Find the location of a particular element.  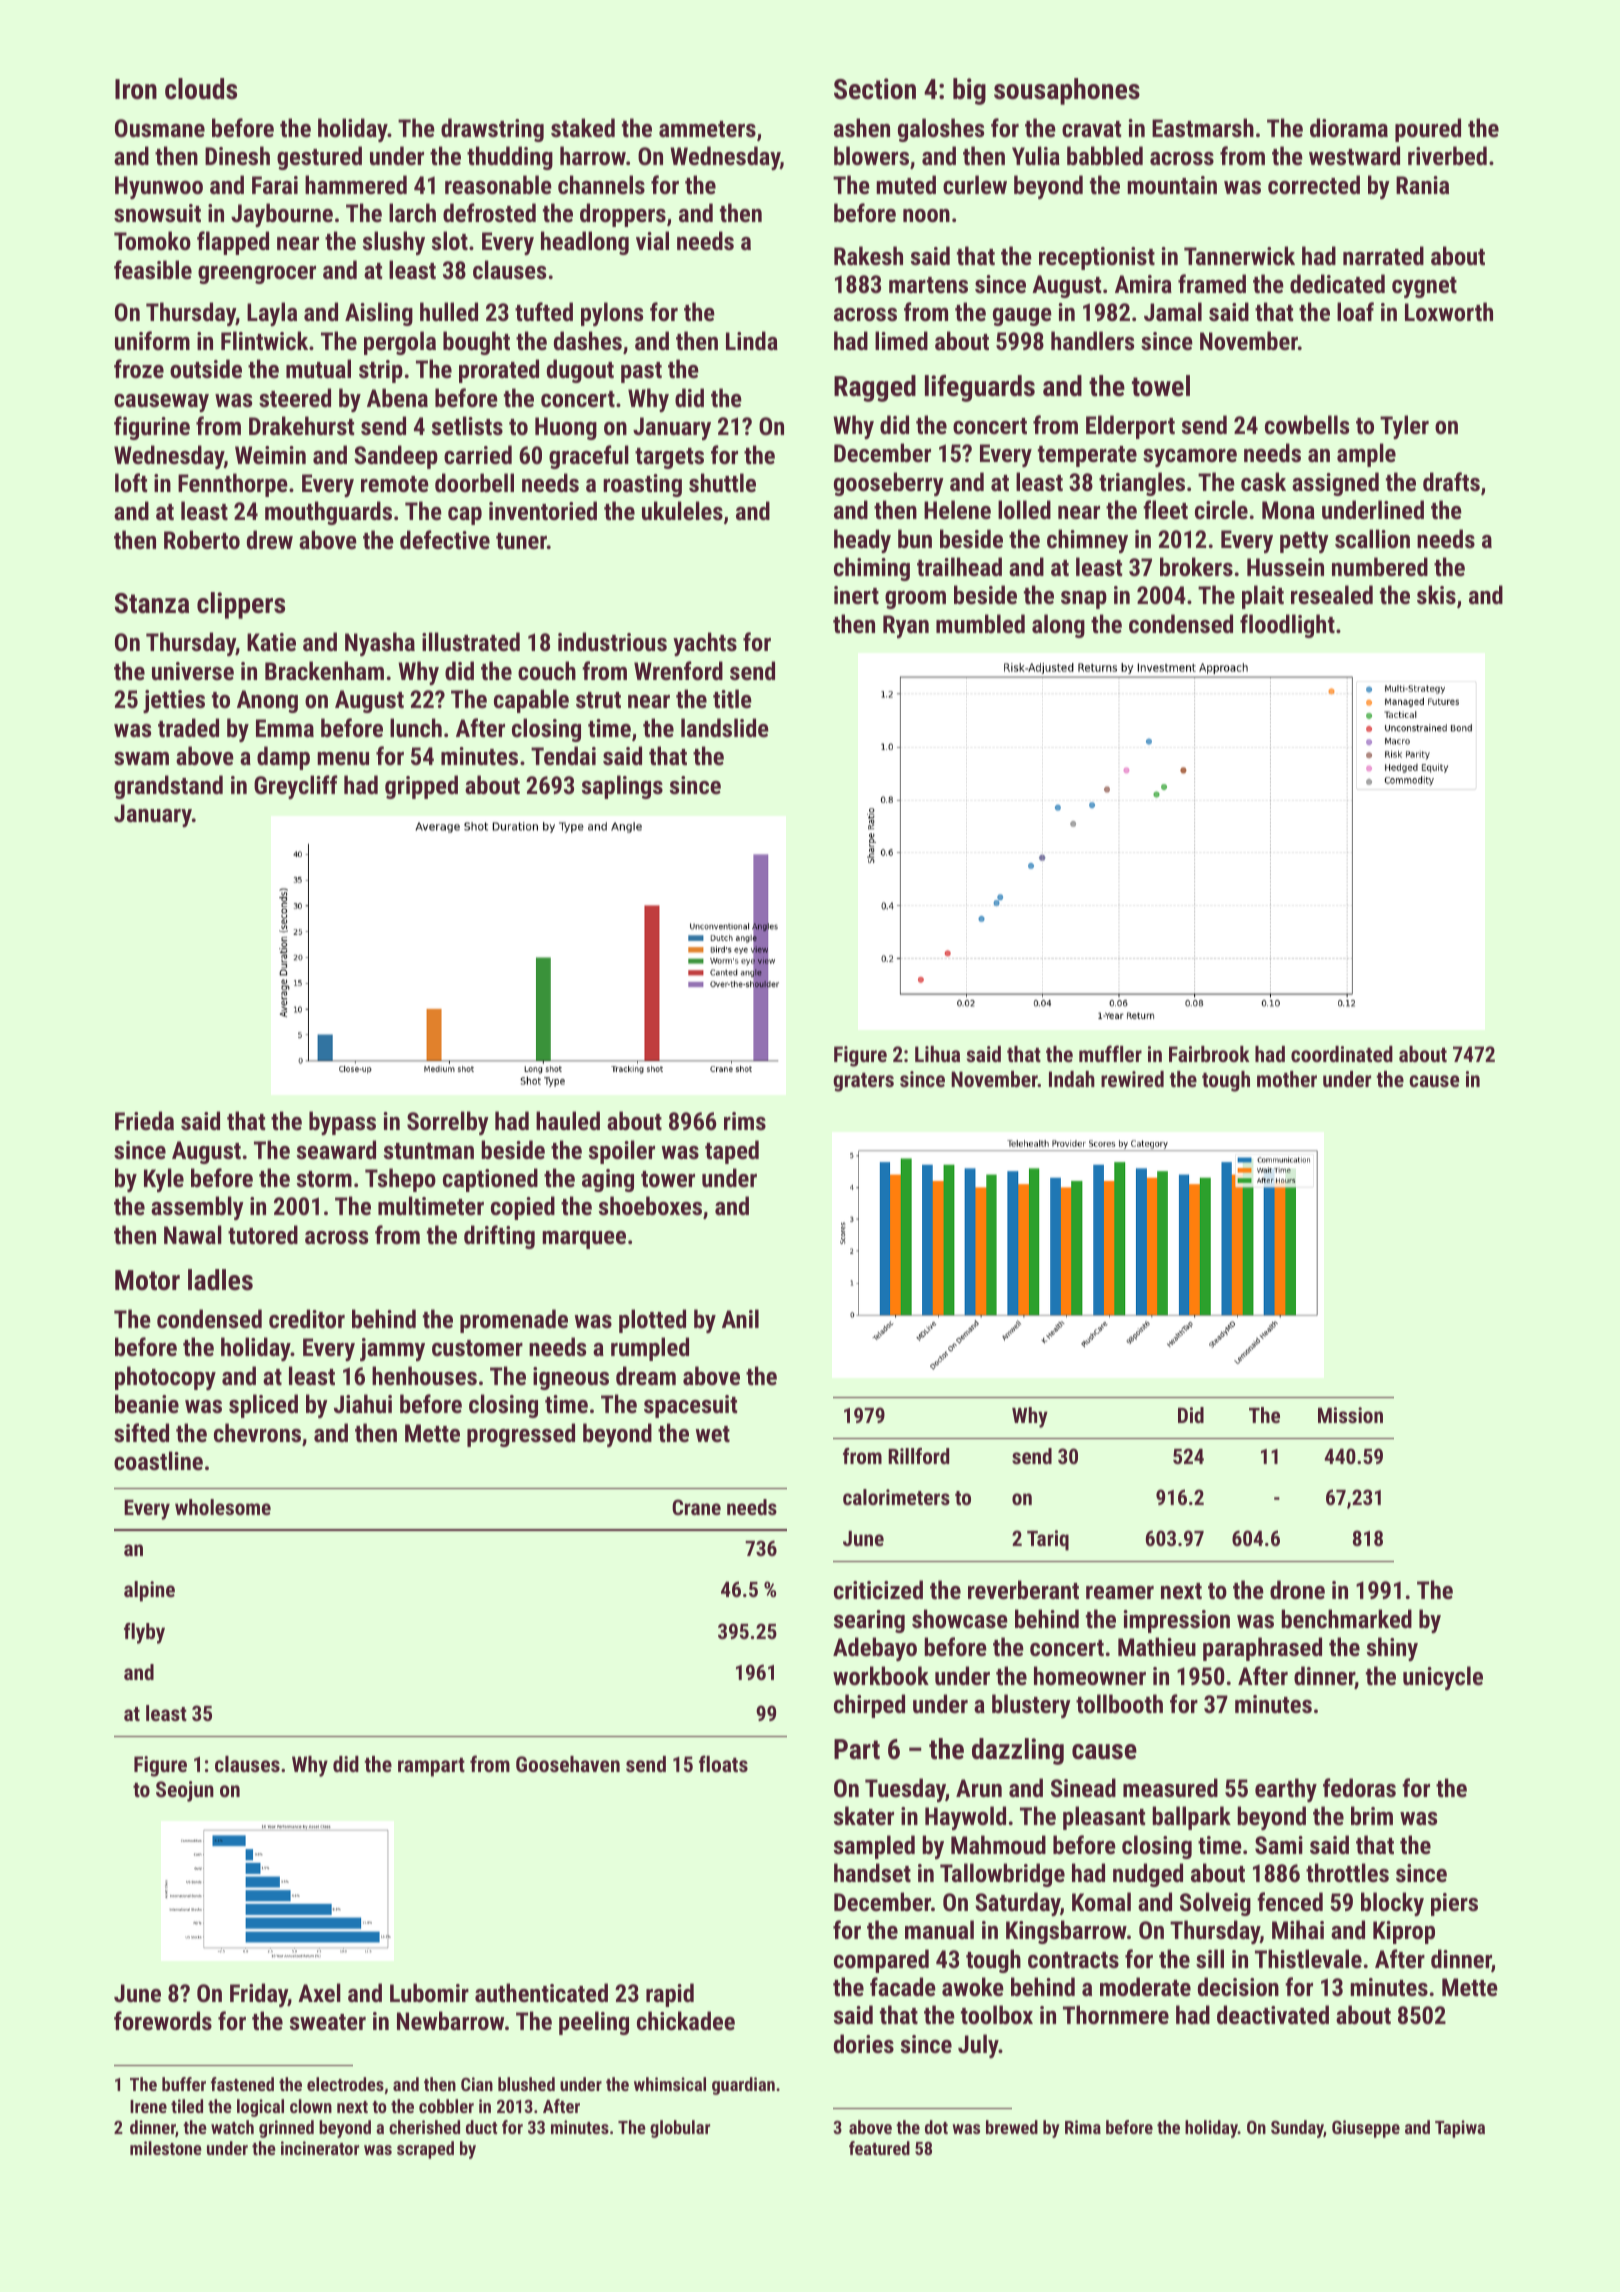

Goosehaven is located at coordinates (568, 1764).
